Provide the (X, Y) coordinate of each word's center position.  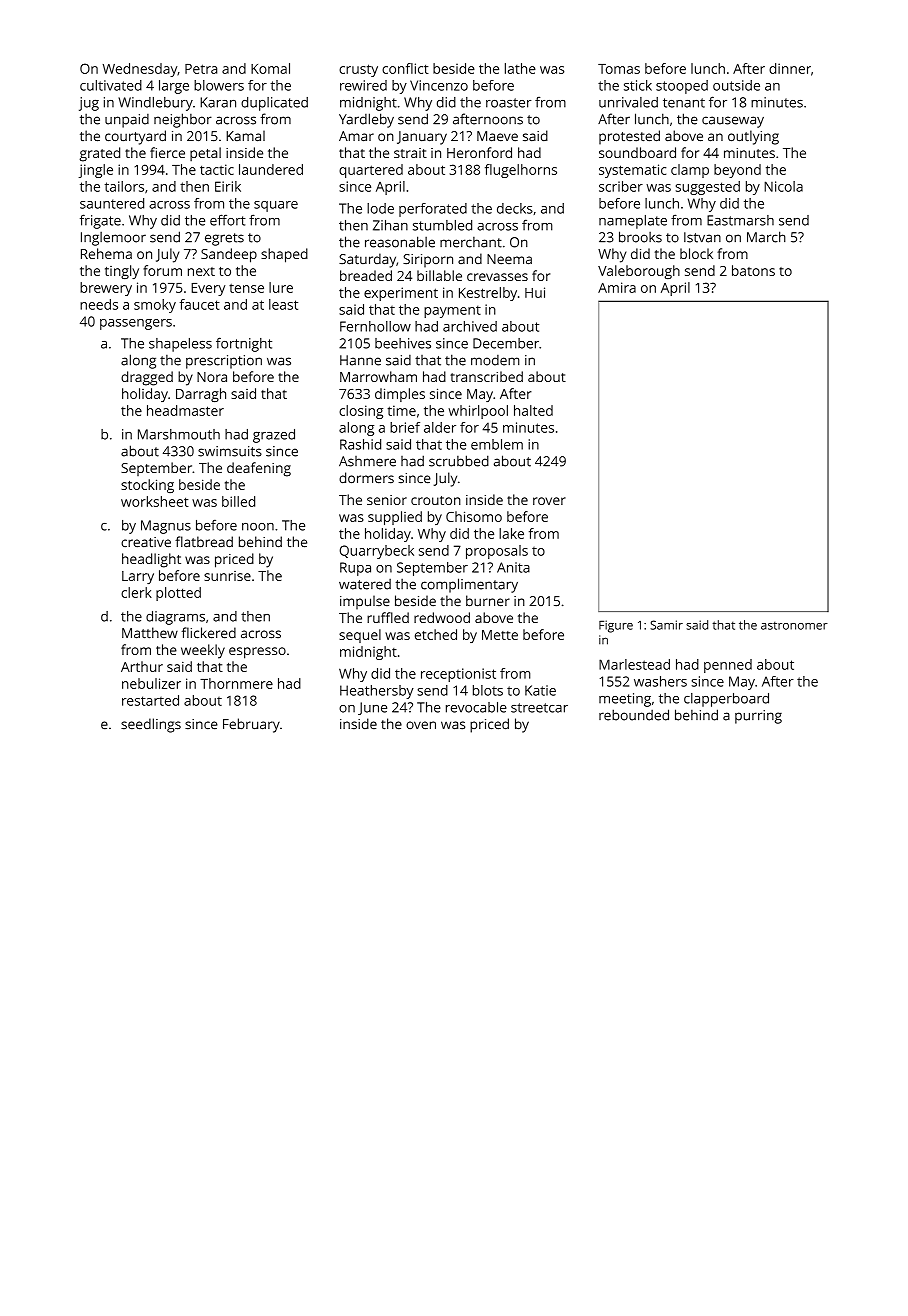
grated (100, 154)
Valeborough (639, 272)
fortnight (244, 344)
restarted (150, 700)
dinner (790, 68)
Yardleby (366, 120)
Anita (513, 567)
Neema (509, 259)
